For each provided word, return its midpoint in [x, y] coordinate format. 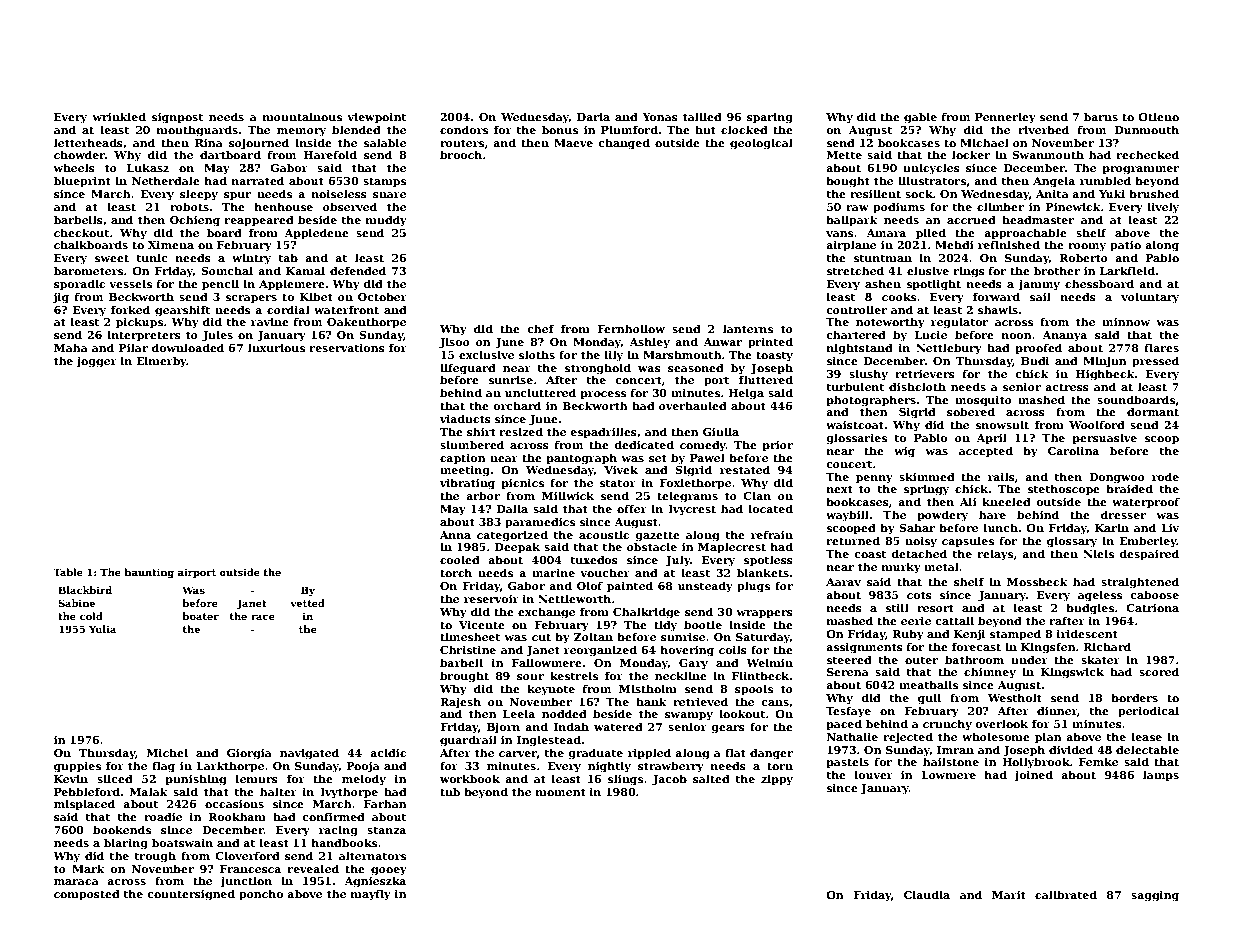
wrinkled [119, 116]
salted [711, 778]
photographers [871, 401]
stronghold [598, 369]
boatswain [182, 842]
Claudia [927, 894]
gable [920, 118]
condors [464, 129]
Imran [955, 750]
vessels [130, 283]
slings [625, 780]
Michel [167, 752]
